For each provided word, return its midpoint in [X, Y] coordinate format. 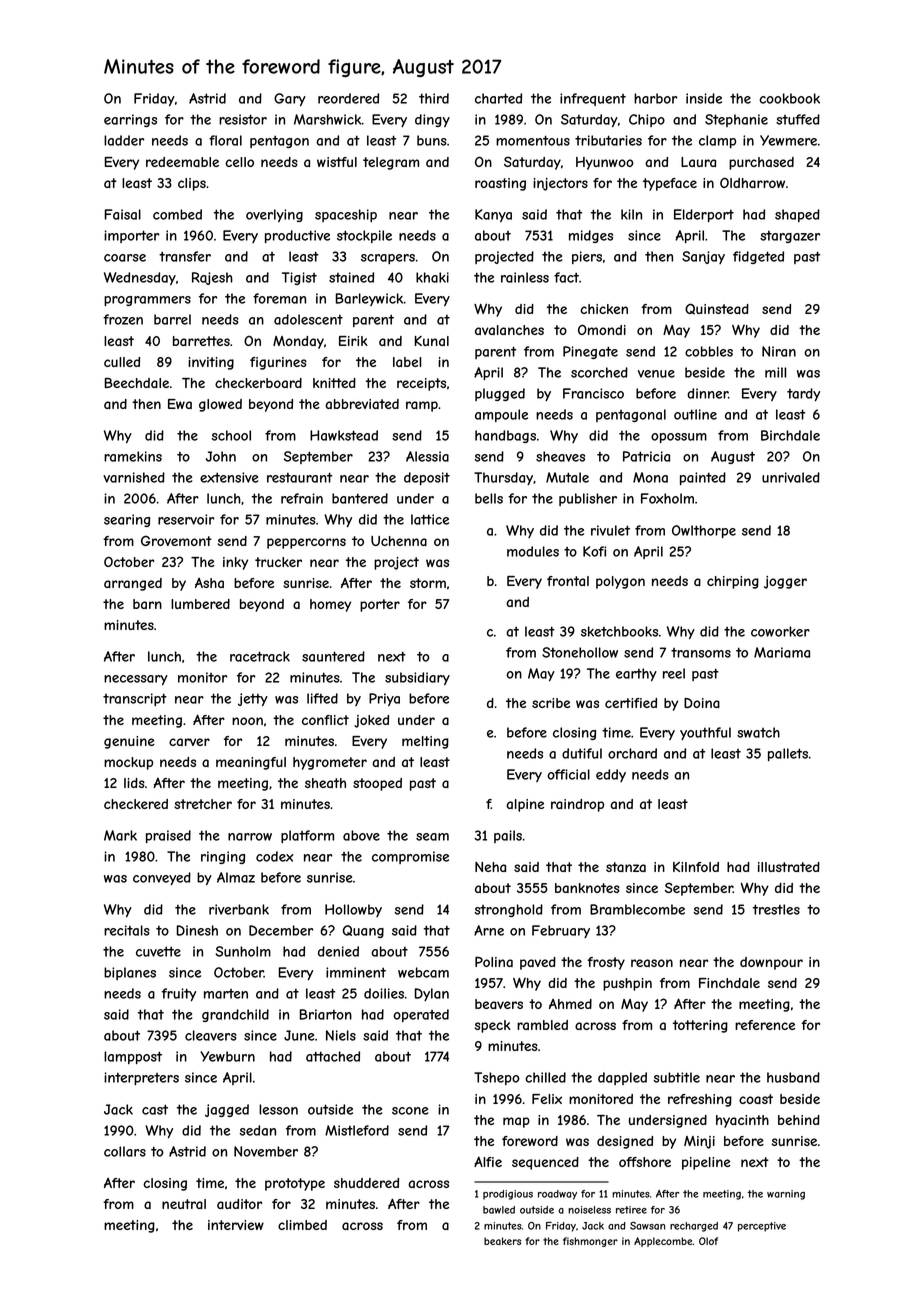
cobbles [709, 351]
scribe [551, 703]
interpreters [141, 1078]
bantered [360, 498]
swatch [758, 732]
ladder [124, 140]
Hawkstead [344, 435]
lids [134, 783]
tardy [803, 394]
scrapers [388, 259]
